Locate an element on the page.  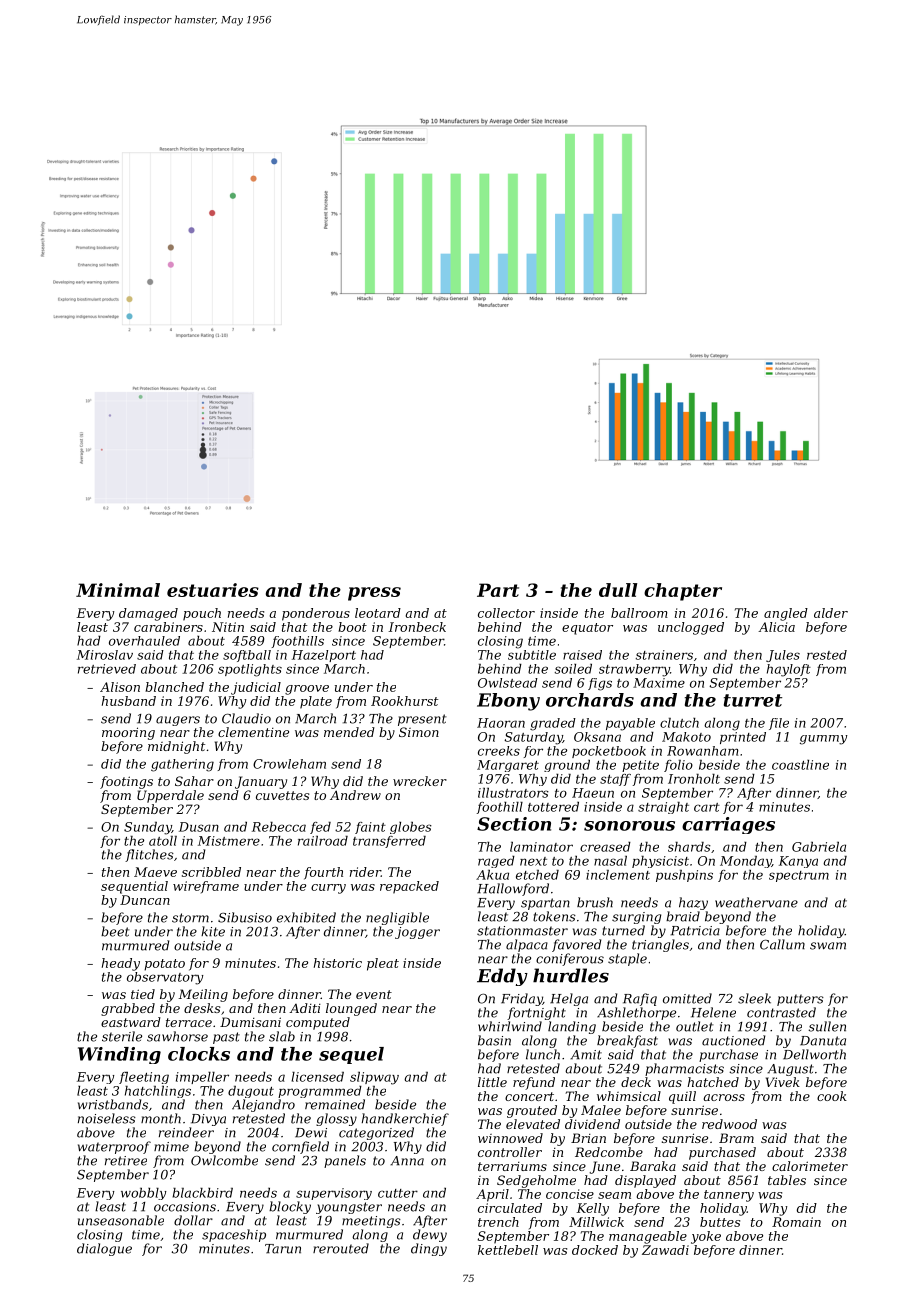
calorimeter is located at coordinates (810, 1166).
